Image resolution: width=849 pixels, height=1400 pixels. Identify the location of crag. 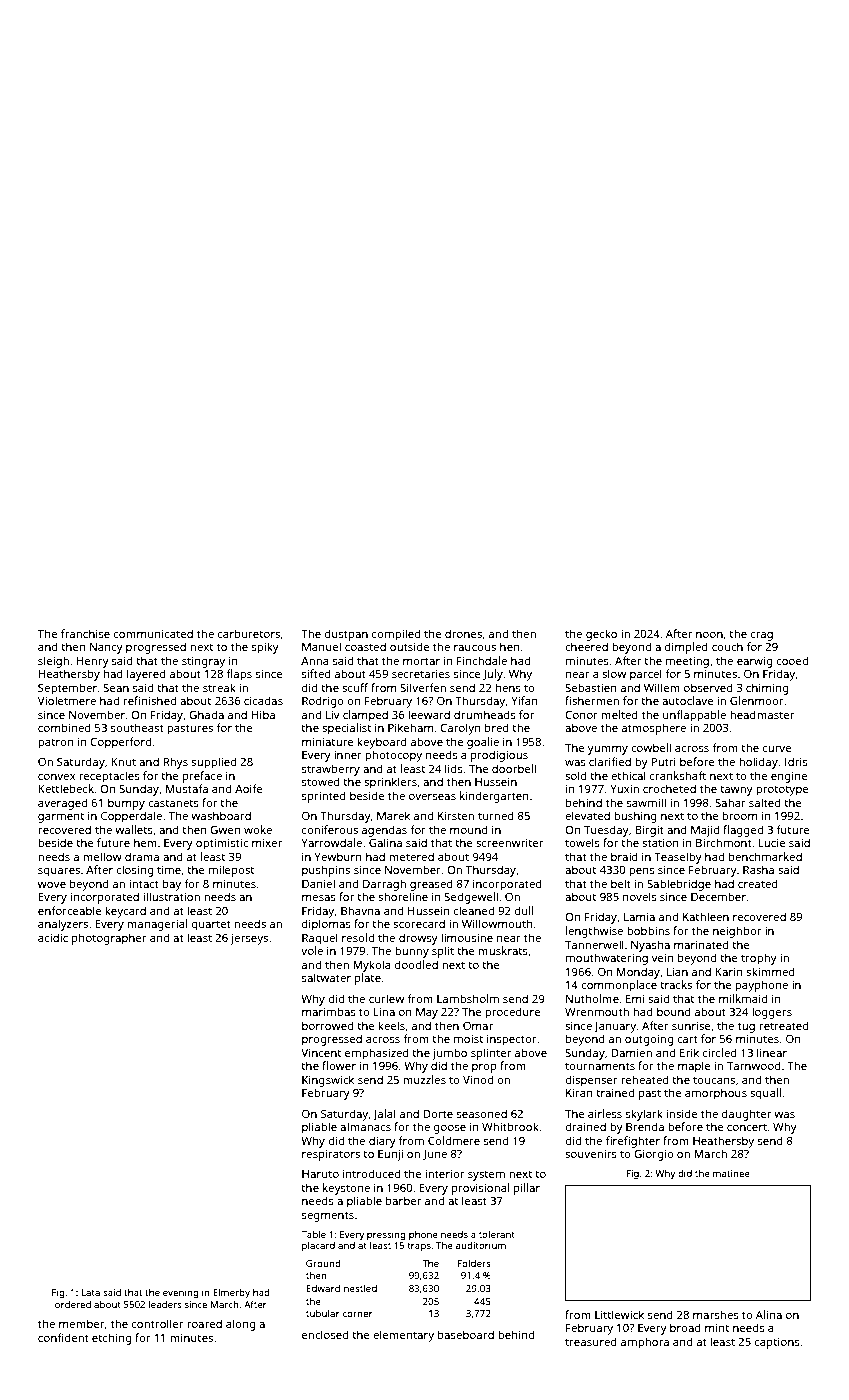
(761, 636).
